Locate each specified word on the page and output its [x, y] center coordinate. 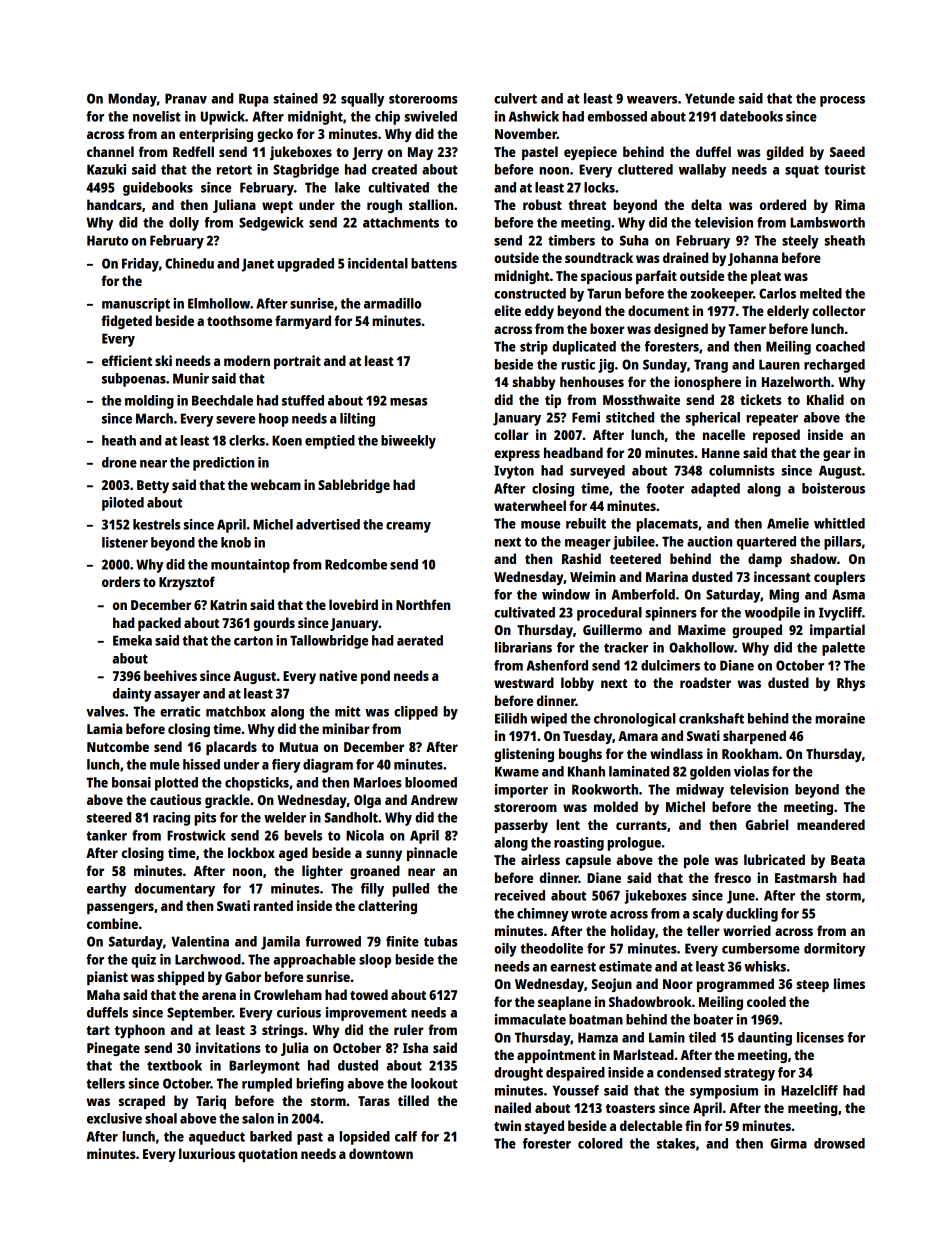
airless [540, 859]
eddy [539, 312]
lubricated [774, 859]
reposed [776, 436]
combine [112, 923]
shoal [161, 1118]
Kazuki [106, 169]
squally [362, 100]
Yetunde [710, 98]
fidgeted [126, 322]
